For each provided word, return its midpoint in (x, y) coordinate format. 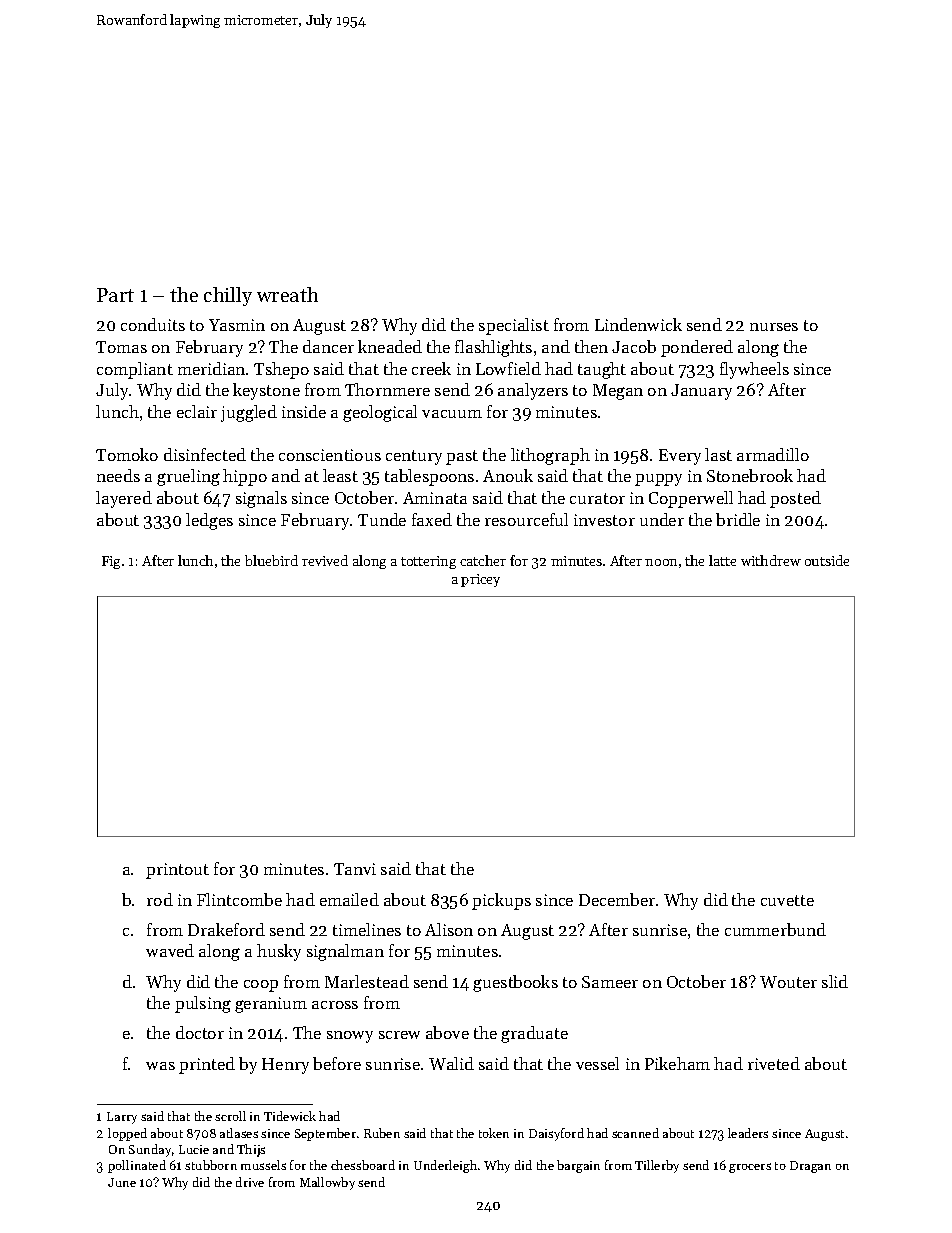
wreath (287, 294)
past (462, 457)
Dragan (810, 1167)
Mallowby (327, 1183)
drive (250, 1182)
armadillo (773, 454)
